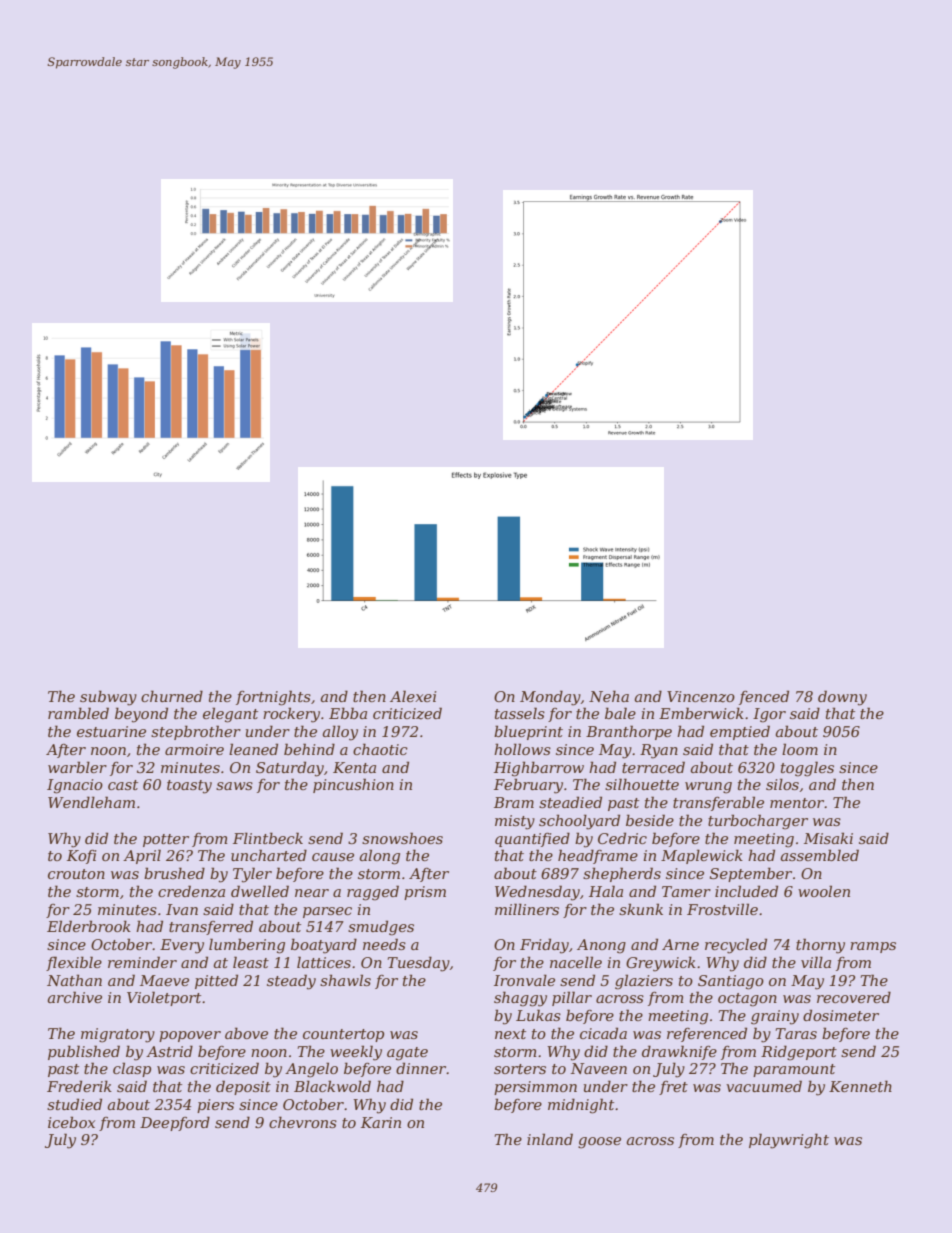 This image has width=952, height=1233. What do you see at coordinates (190, 1036) in the image?
I see `popover` at bounding box center [190, 1036].
